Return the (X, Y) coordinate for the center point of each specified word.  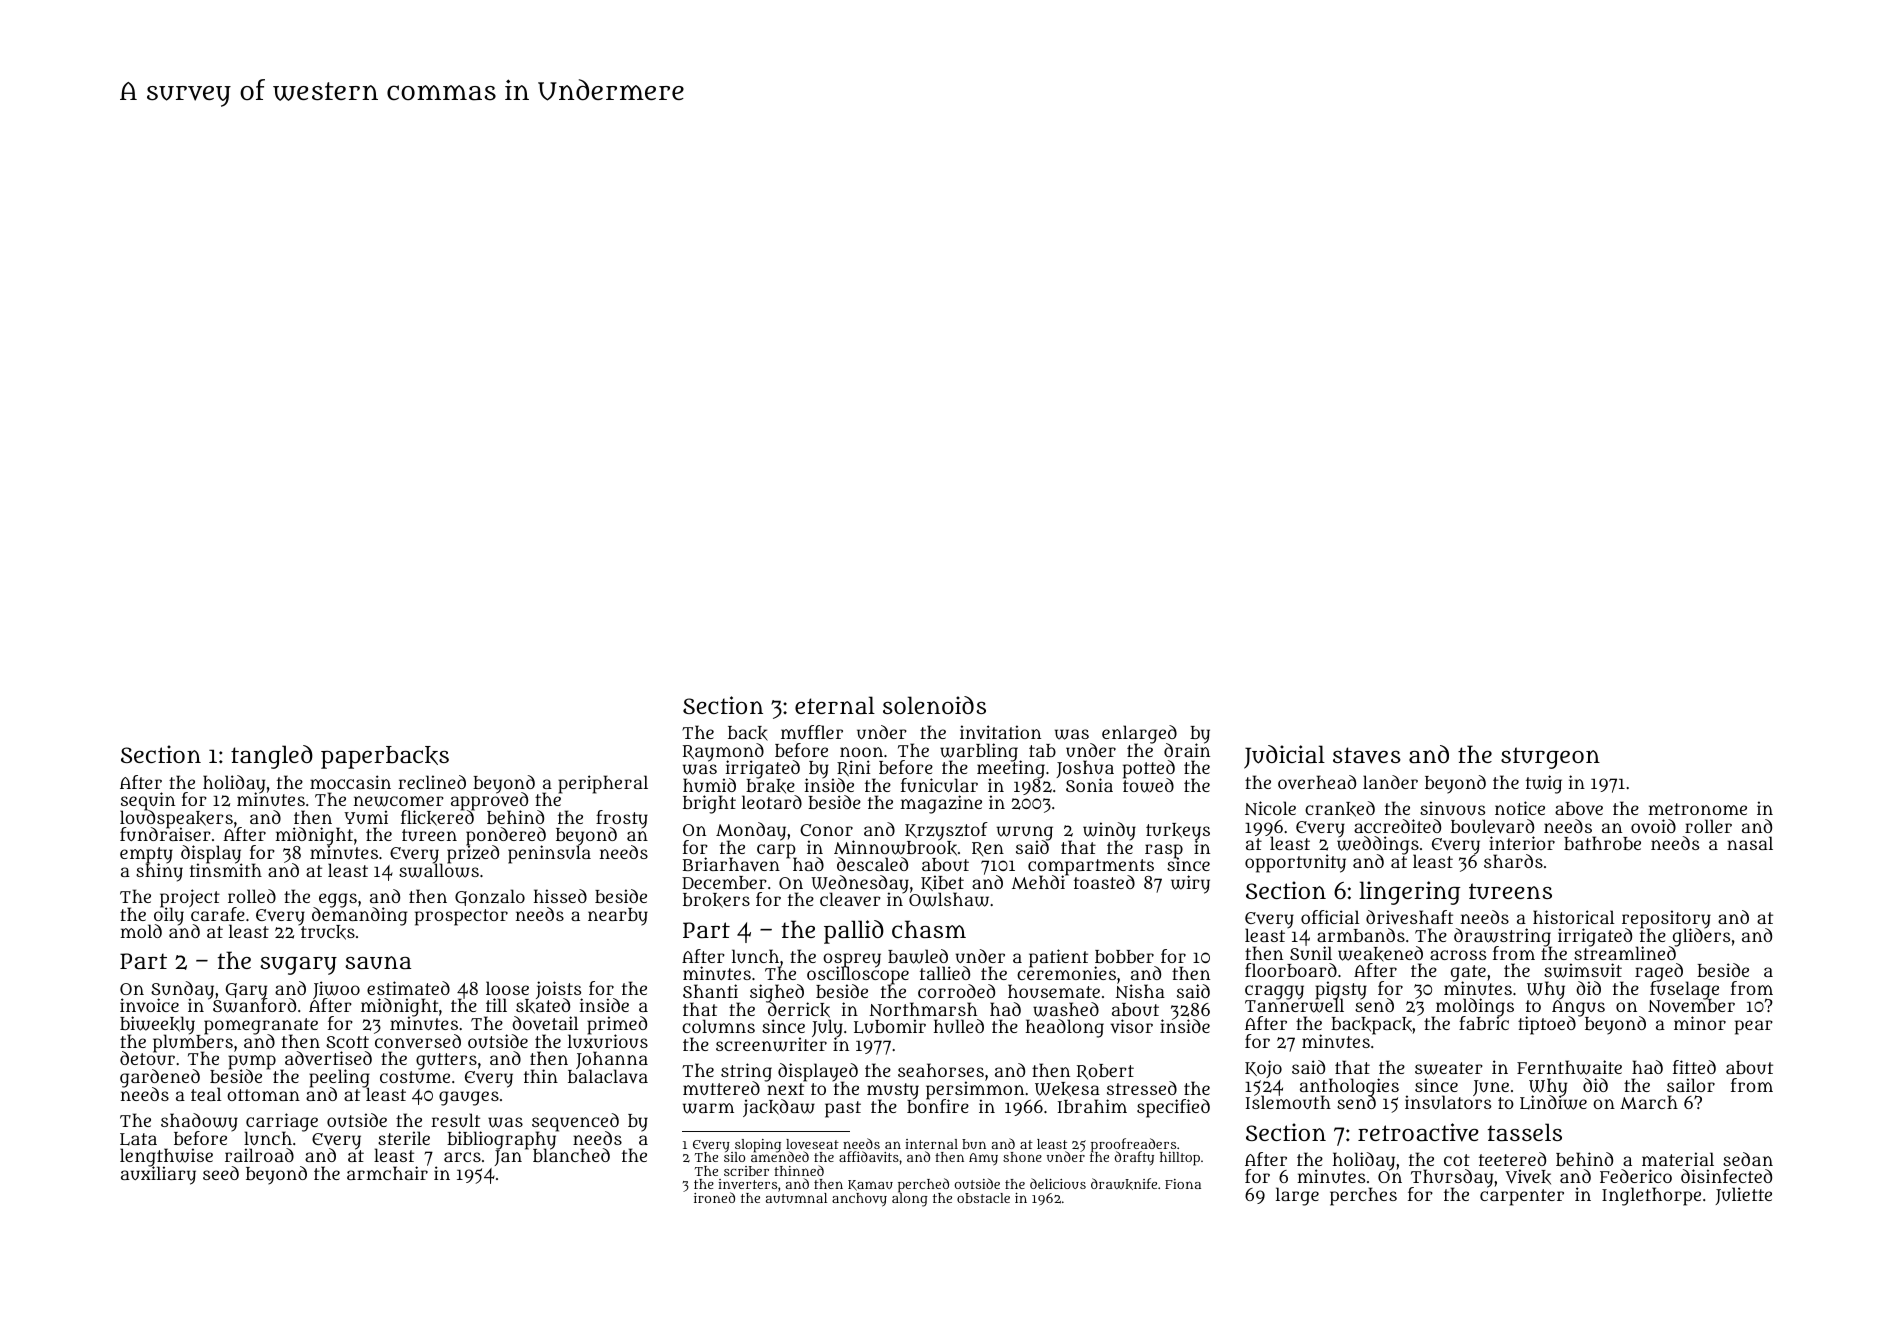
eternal (835, 705)
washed (1066, 1009)
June (1491, 1088)
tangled (272, 757)
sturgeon (1550, 758)
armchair (387, 1173)
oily (169, 916)
